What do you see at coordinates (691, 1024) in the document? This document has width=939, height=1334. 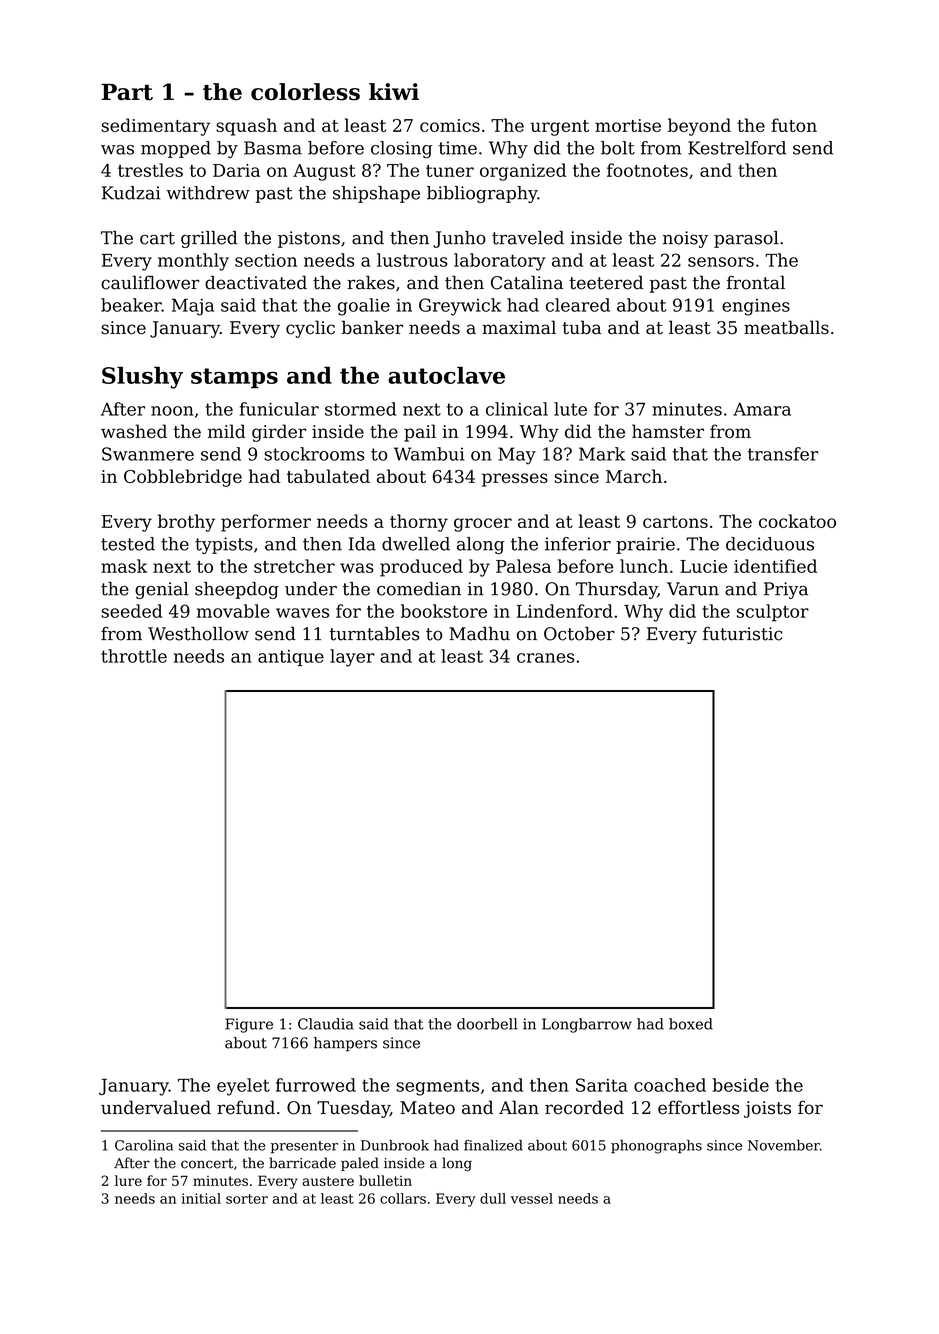 I see `boxed` at bounding box center [691, 1024].
